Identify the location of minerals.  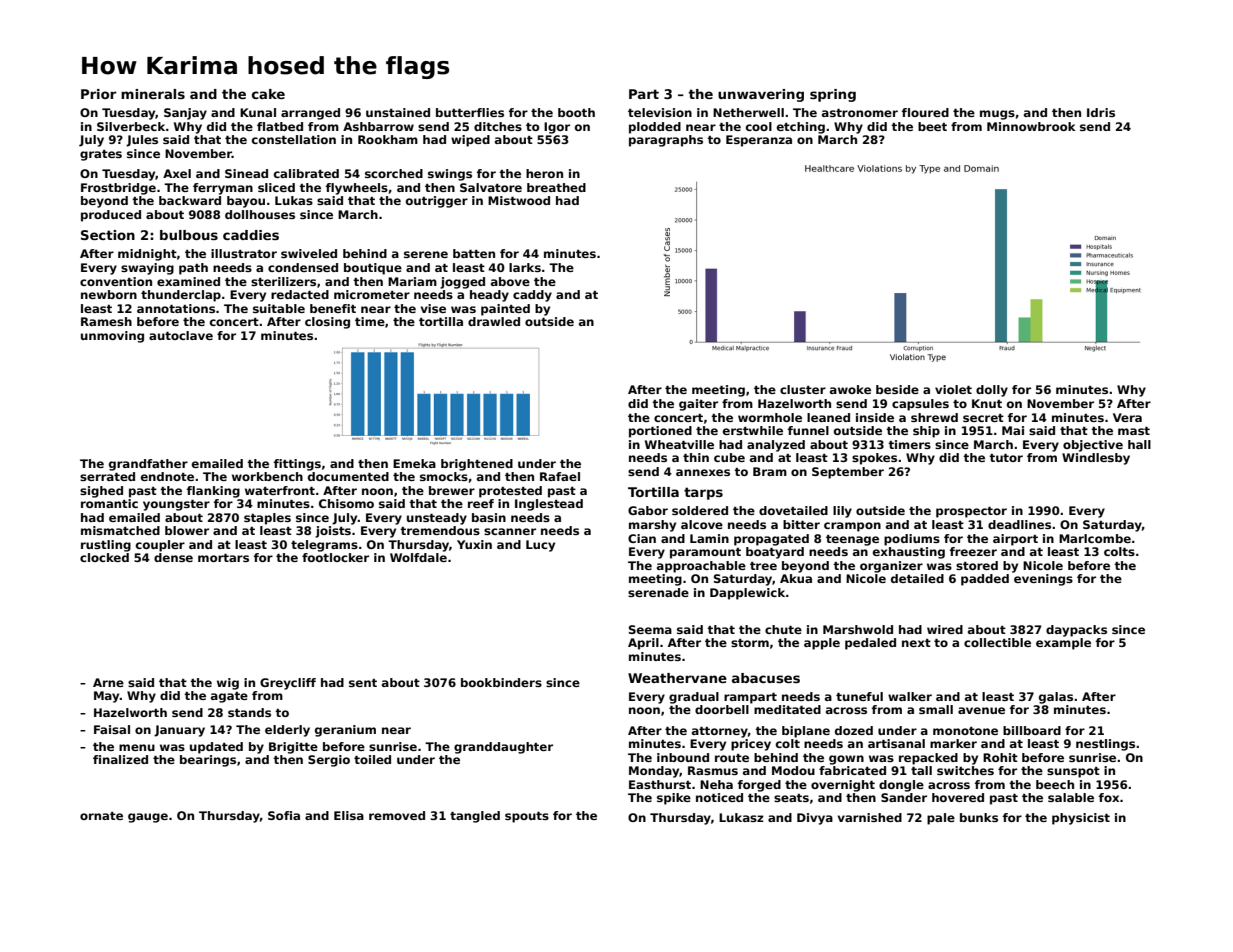
(153, 94).
